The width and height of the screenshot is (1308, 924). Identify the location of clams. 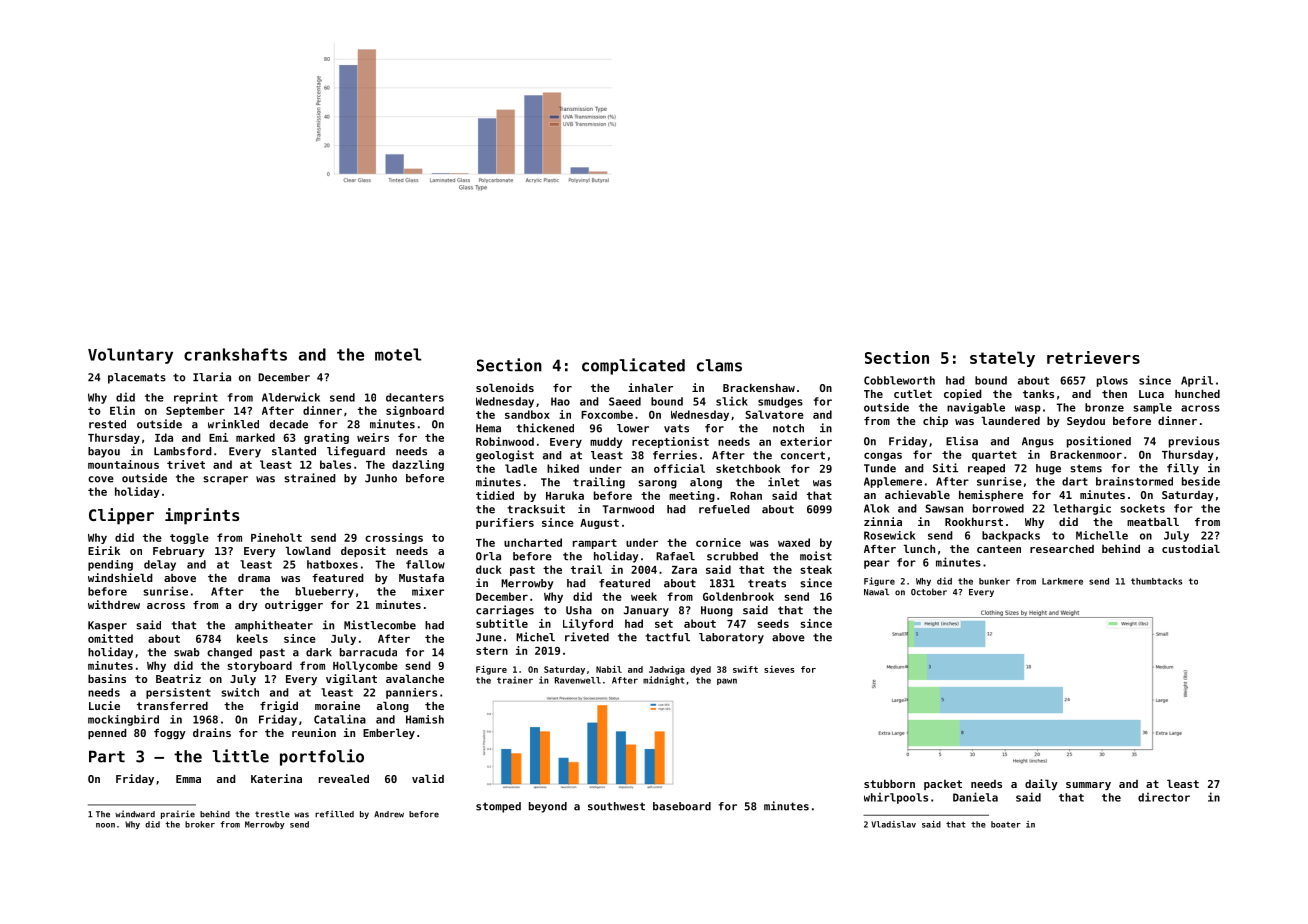
(719, 365).
